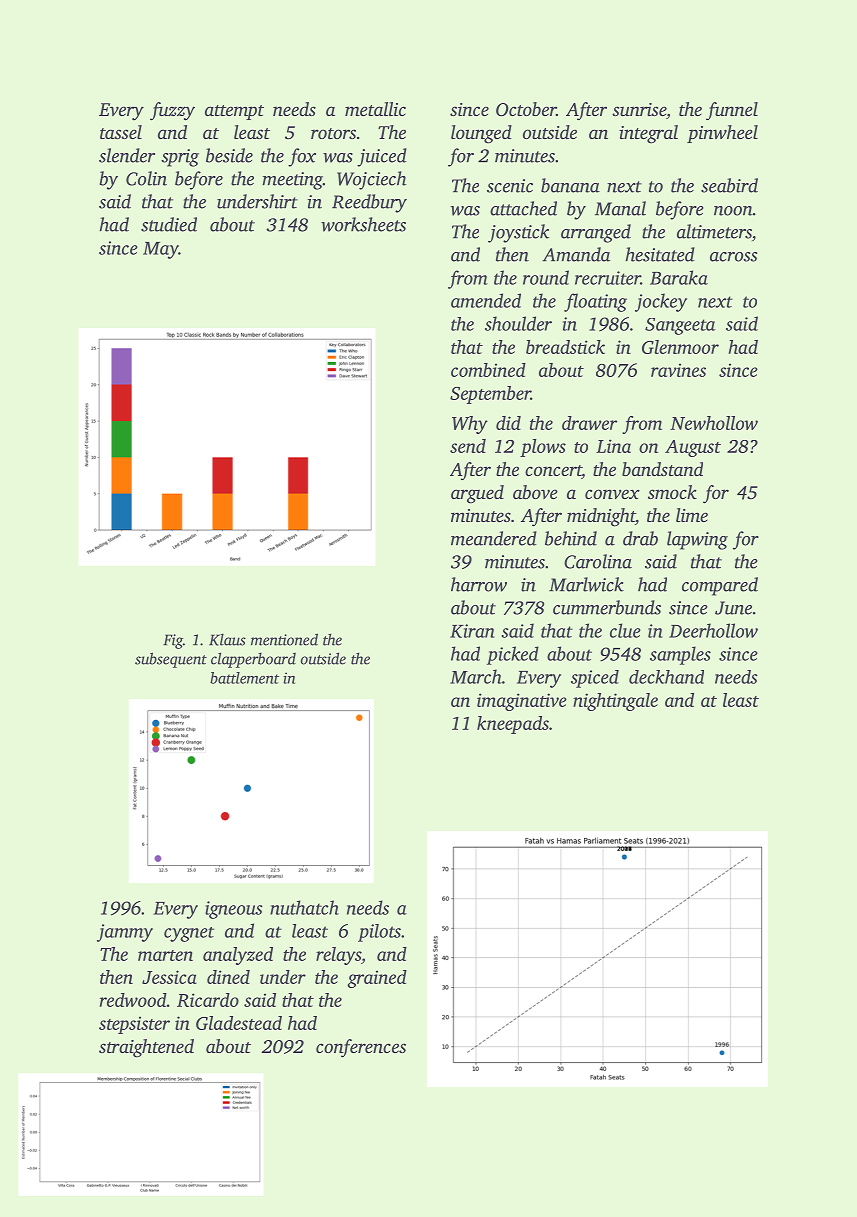  I want to click on combined, so click(488, 370).
